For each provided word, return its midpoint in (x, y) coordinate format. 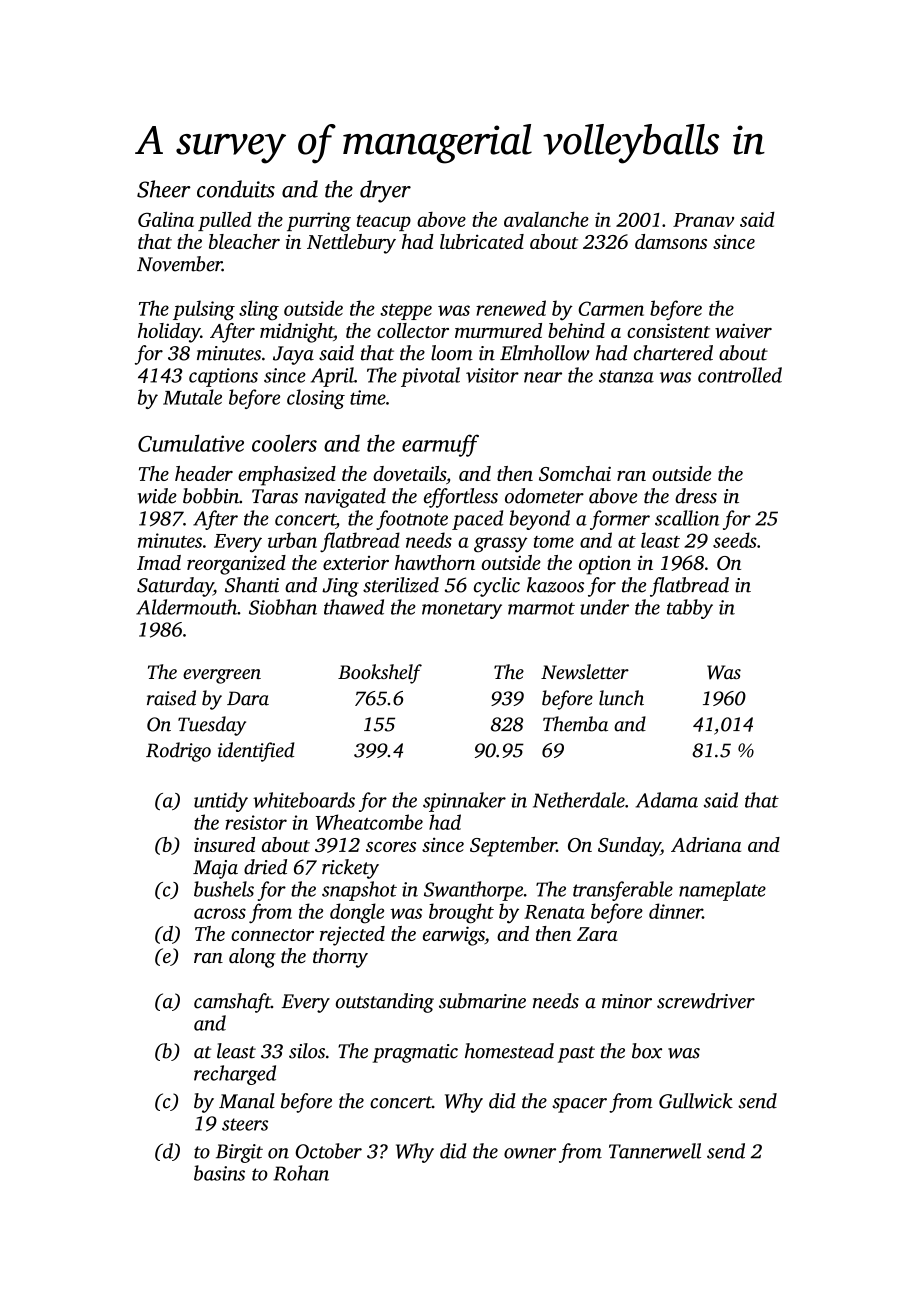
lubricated (482, 241)
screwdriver (706, 1001)
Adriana (706, 844)
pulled (225, 221)
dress (696, 496)
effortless (461, 498)
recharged (235, 1075)
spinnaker (464, 802)
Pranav (703, 220)
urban (292, 540)
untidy (221, 802)
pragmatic (415, 1053)
